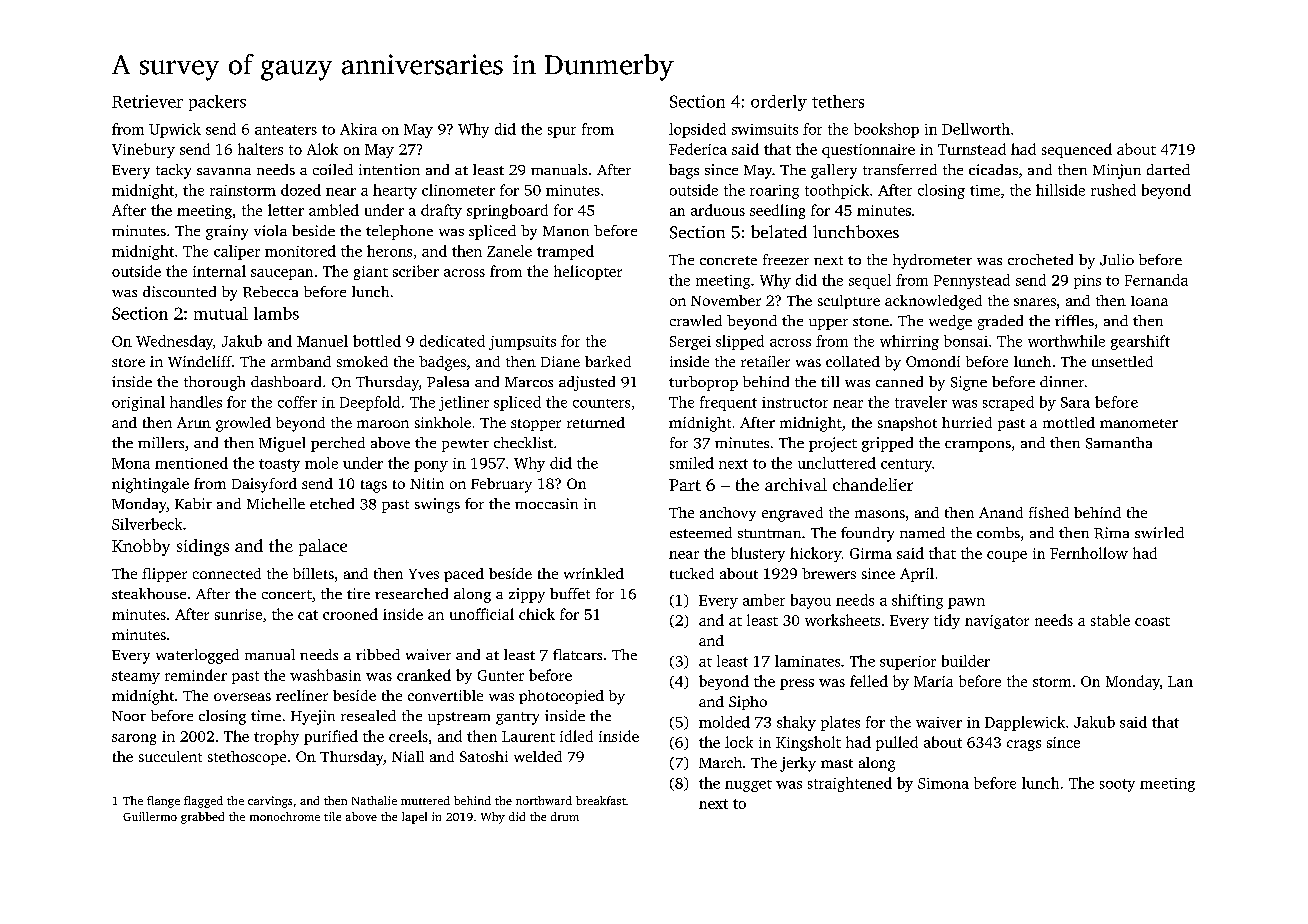  I want to click on hillside, so click(1060, 190).
